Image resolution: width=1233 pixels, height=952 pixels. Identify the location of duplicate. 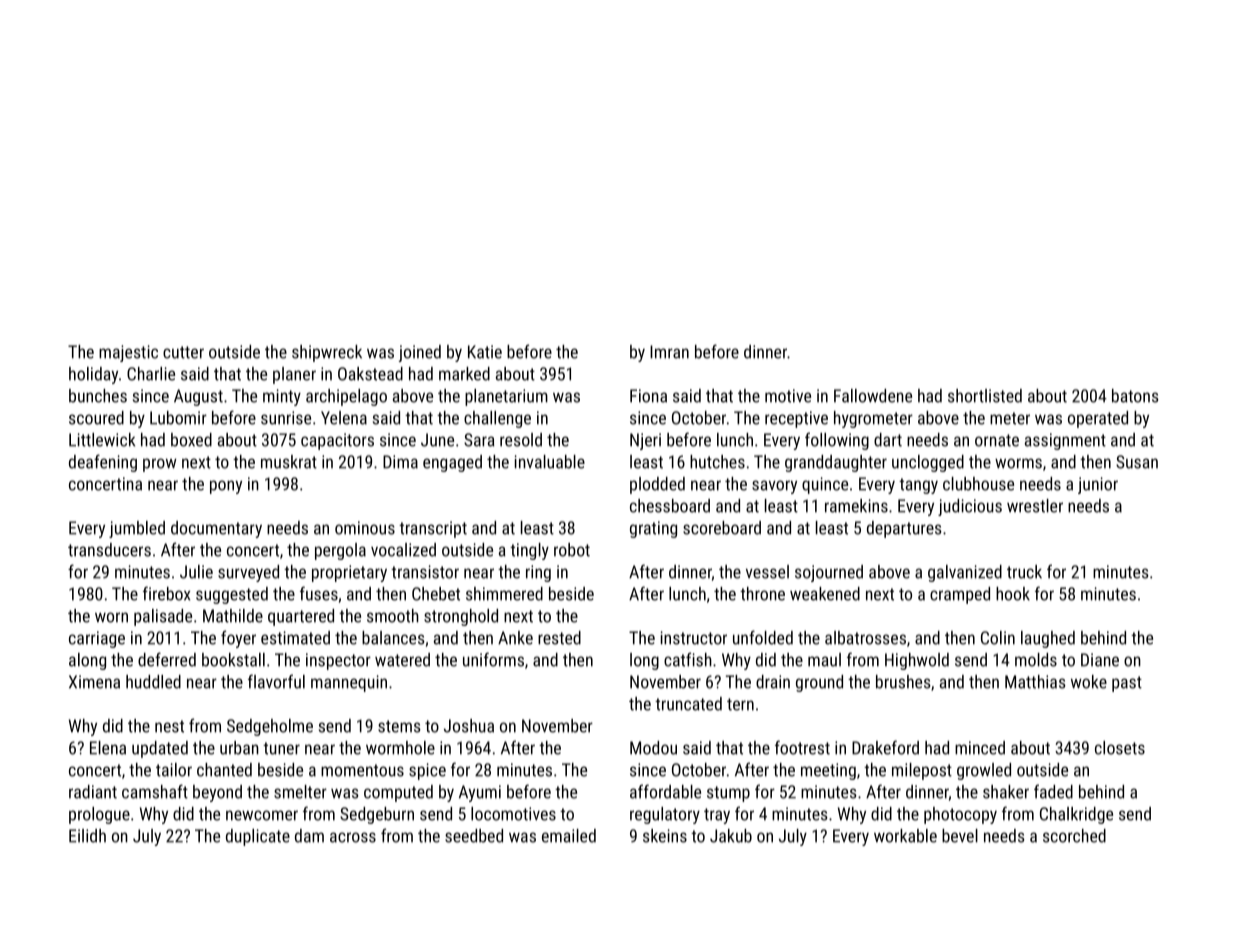
(258, 837).
